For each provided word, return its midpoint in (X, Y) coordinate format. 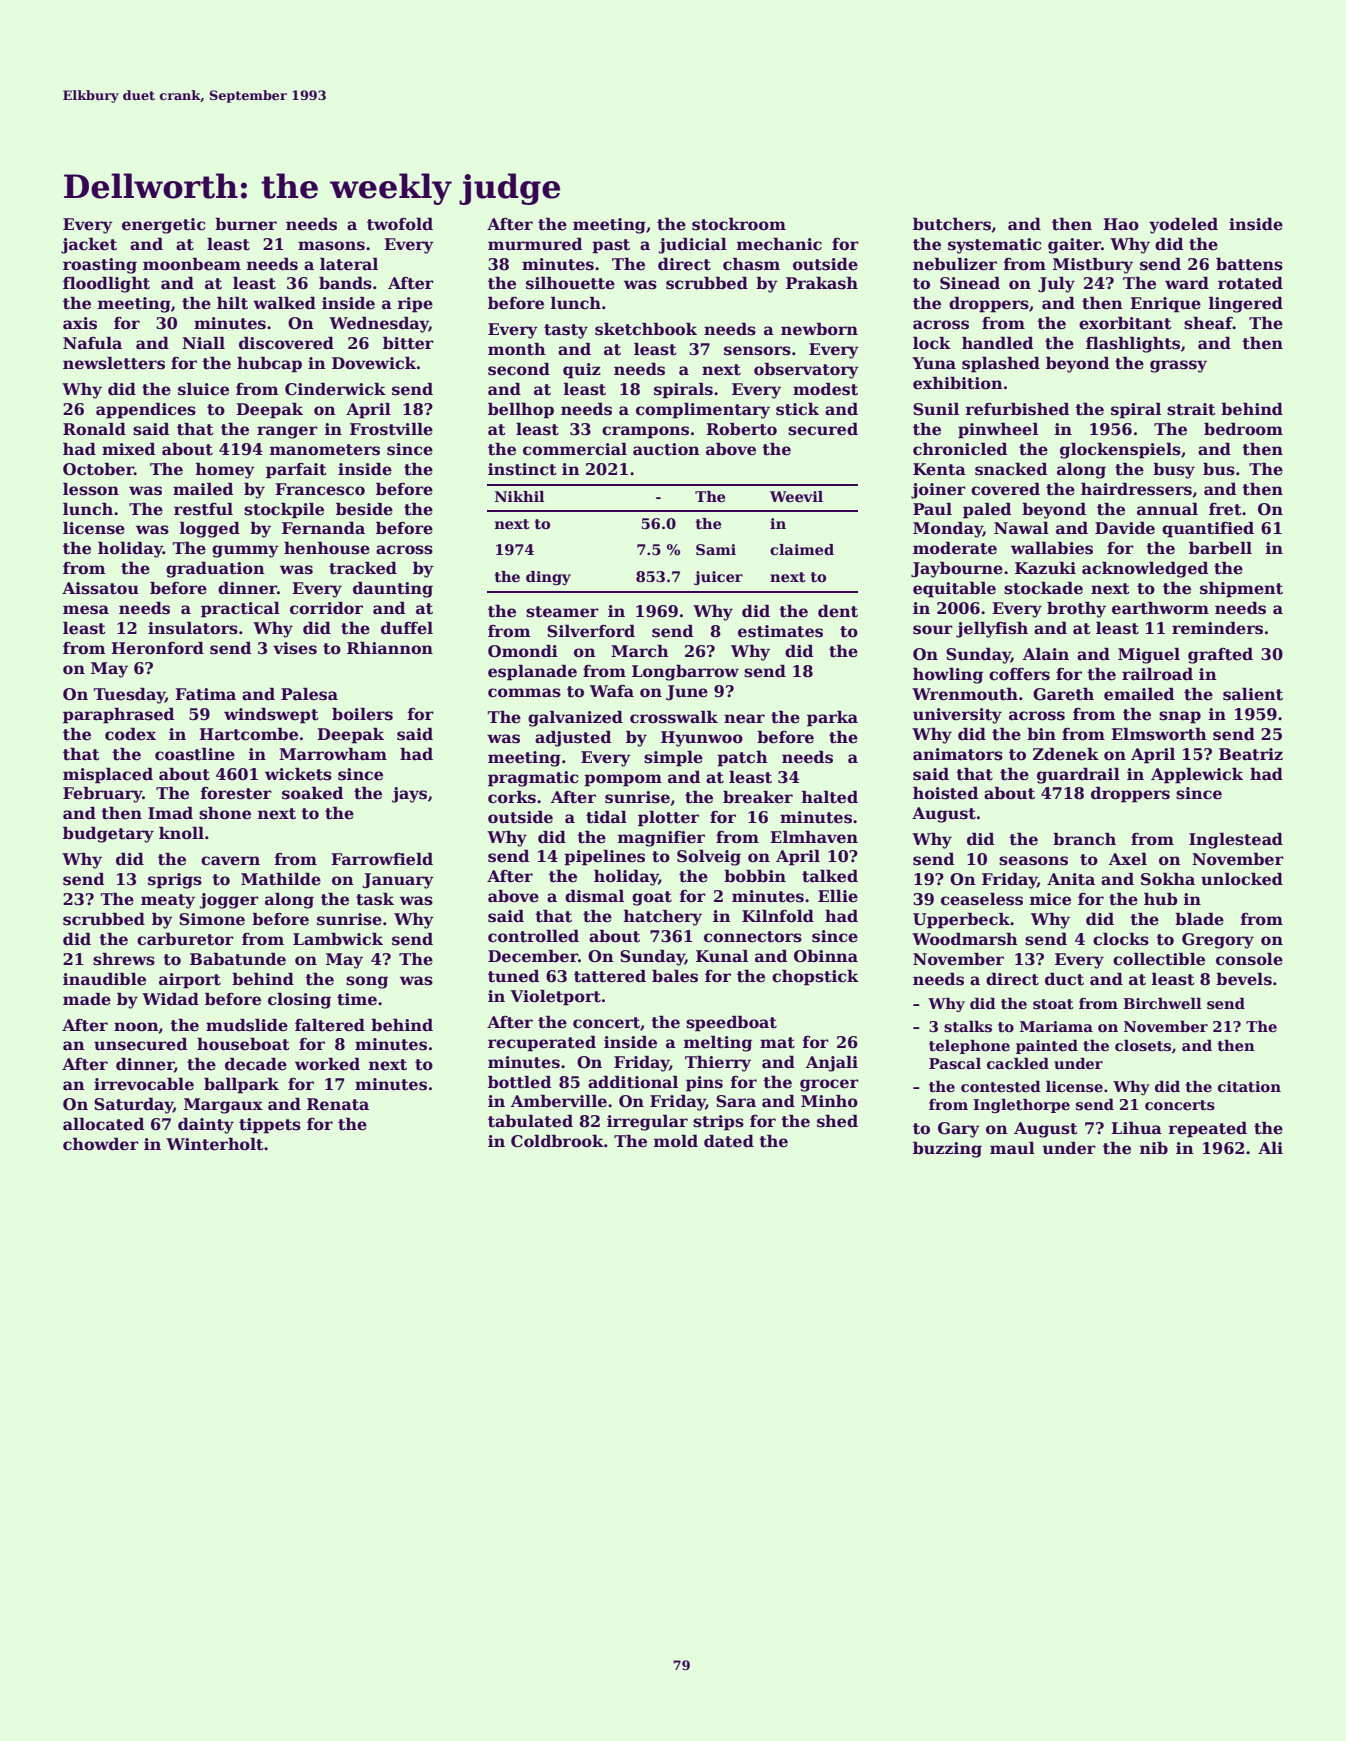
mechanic (779, 244)
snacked (1011, 469)
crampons (645, 432)
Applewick (1197, 776)
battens (1249, 264)
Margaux (223, 1106)
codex (130, 734)
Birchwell (1162, 1003)
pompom (623, 780)
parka (832, 719)
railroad (1157, 674)
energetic (163, 226)
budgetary (108, 835)
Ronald (94, 429)
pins (704, 1084)
